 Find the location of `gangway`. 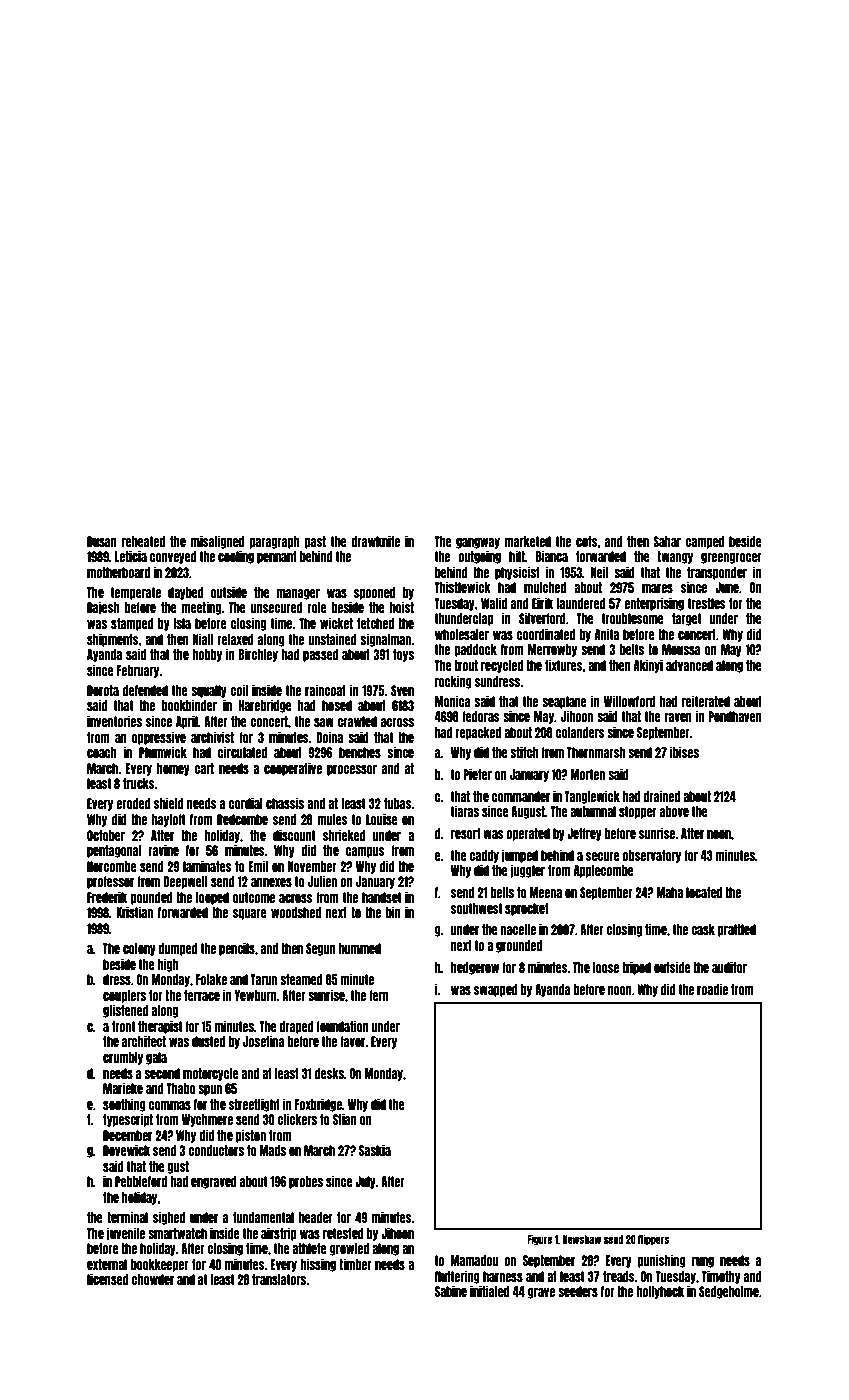

gangway is located at coordinates (478, 543).
